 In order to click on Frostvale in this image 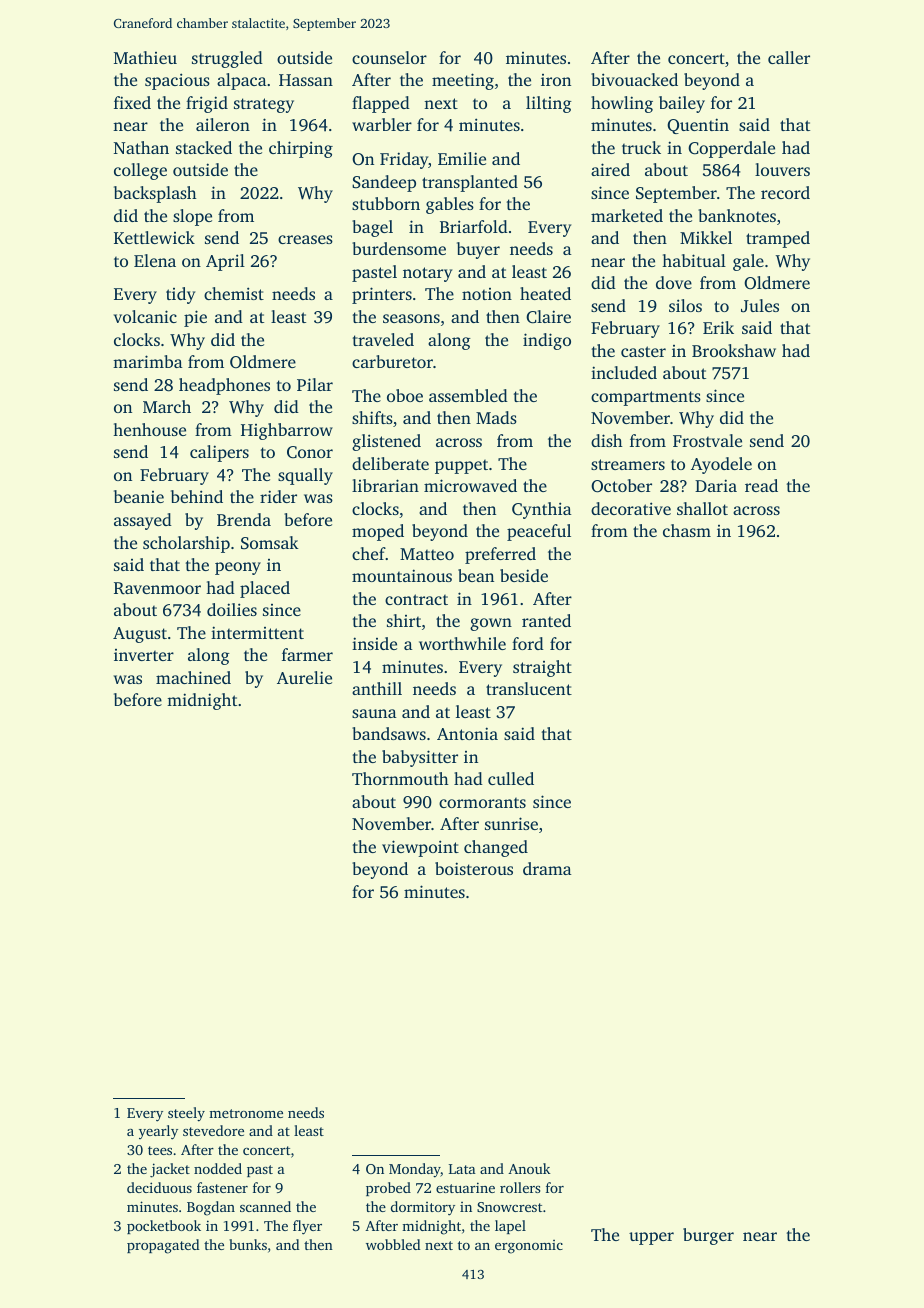, I will do `click(707, 440)`.
